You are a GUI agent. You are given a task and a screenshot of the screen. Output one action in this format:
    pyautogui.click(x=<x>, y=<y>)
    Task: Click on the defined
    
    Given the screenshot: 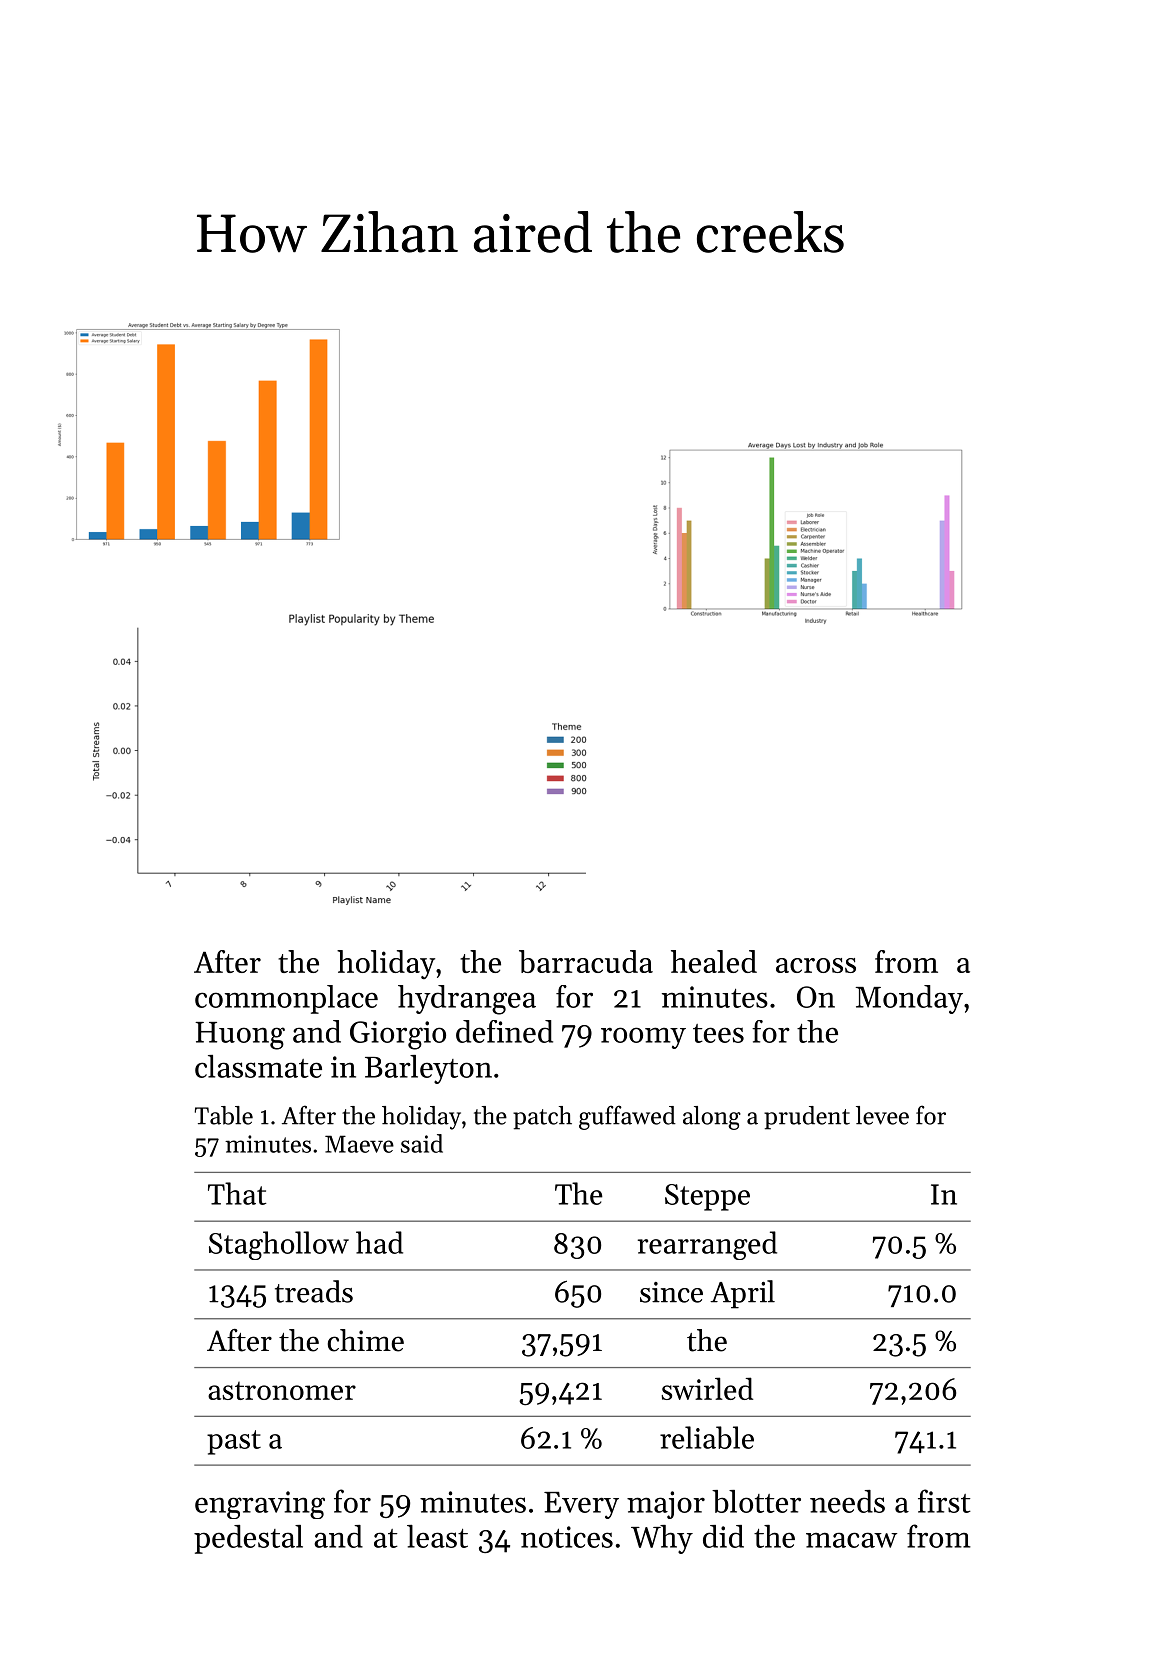 What is the action you would take?
    pyautogui.click(x=504, y=1031)
